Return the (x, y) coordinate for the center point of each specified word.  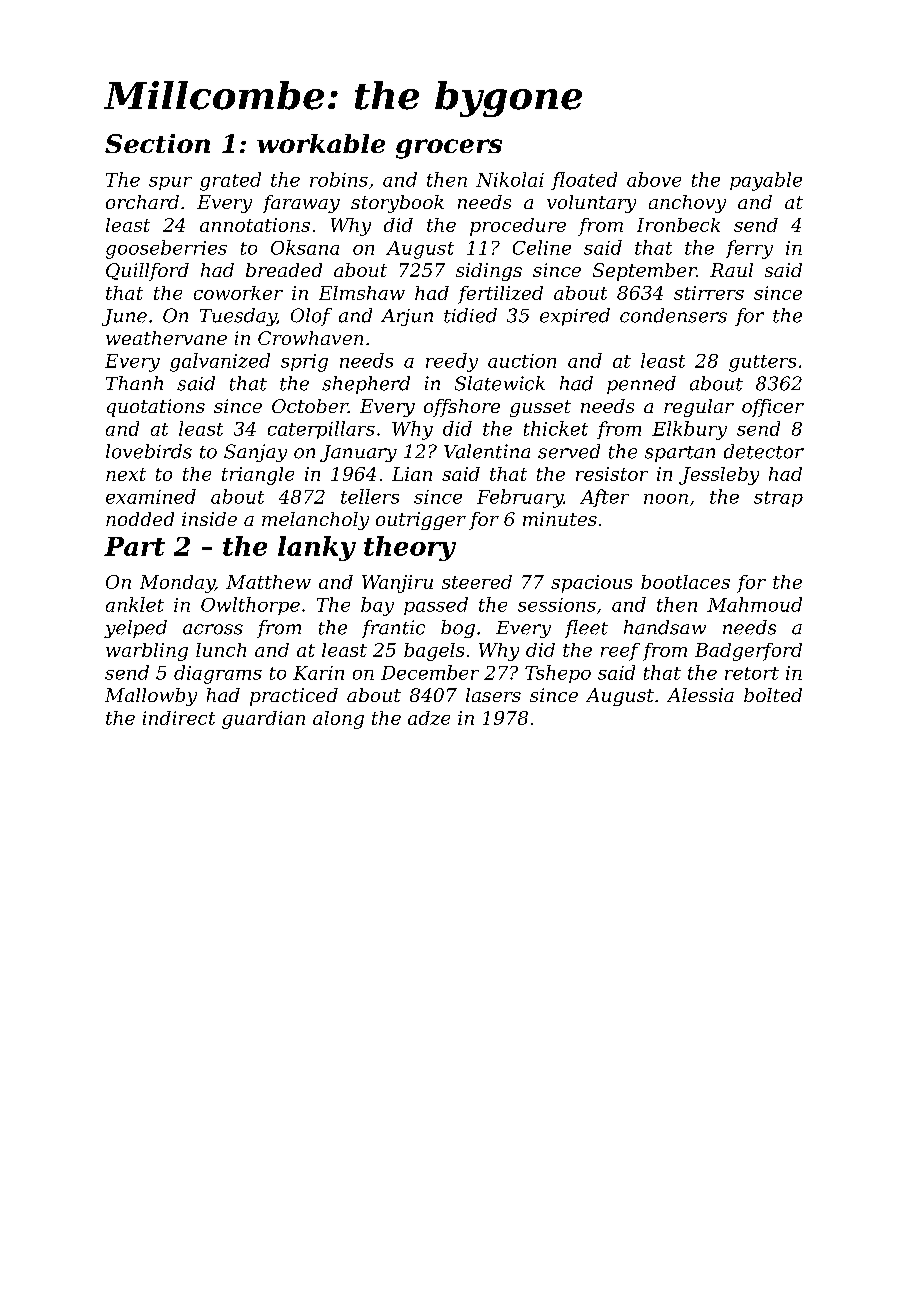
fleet (586, 629)
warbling (147, 652)
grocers (449, 149)
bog (458, 629)
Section (157, 143)
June (124, 317)
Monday (177, 584)
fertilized (500, 295)
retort (752, 673)
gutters (762, 363)
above (654, 179)
